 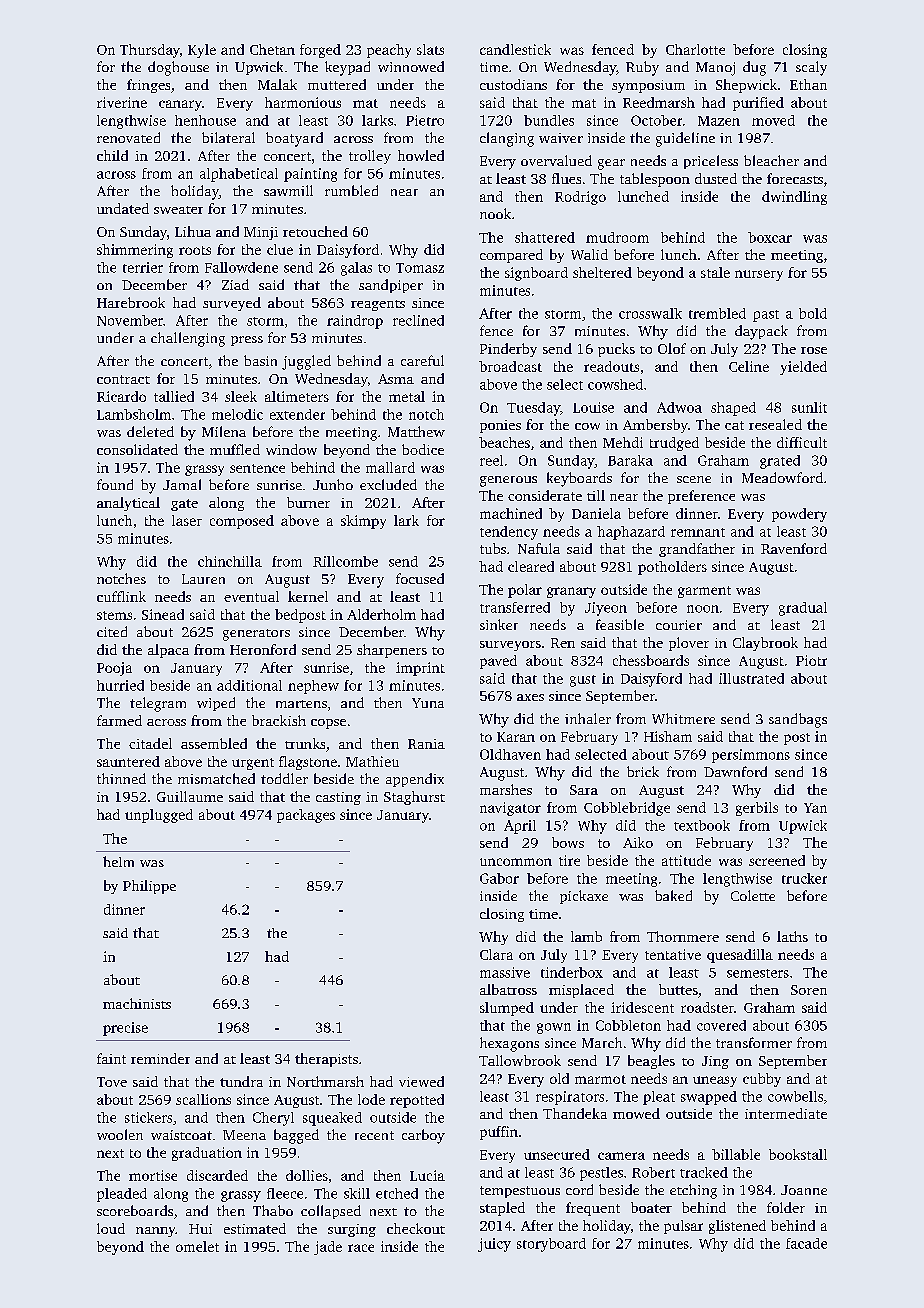 I want to click on Cobbleton, so click(x=628, y=1025).
